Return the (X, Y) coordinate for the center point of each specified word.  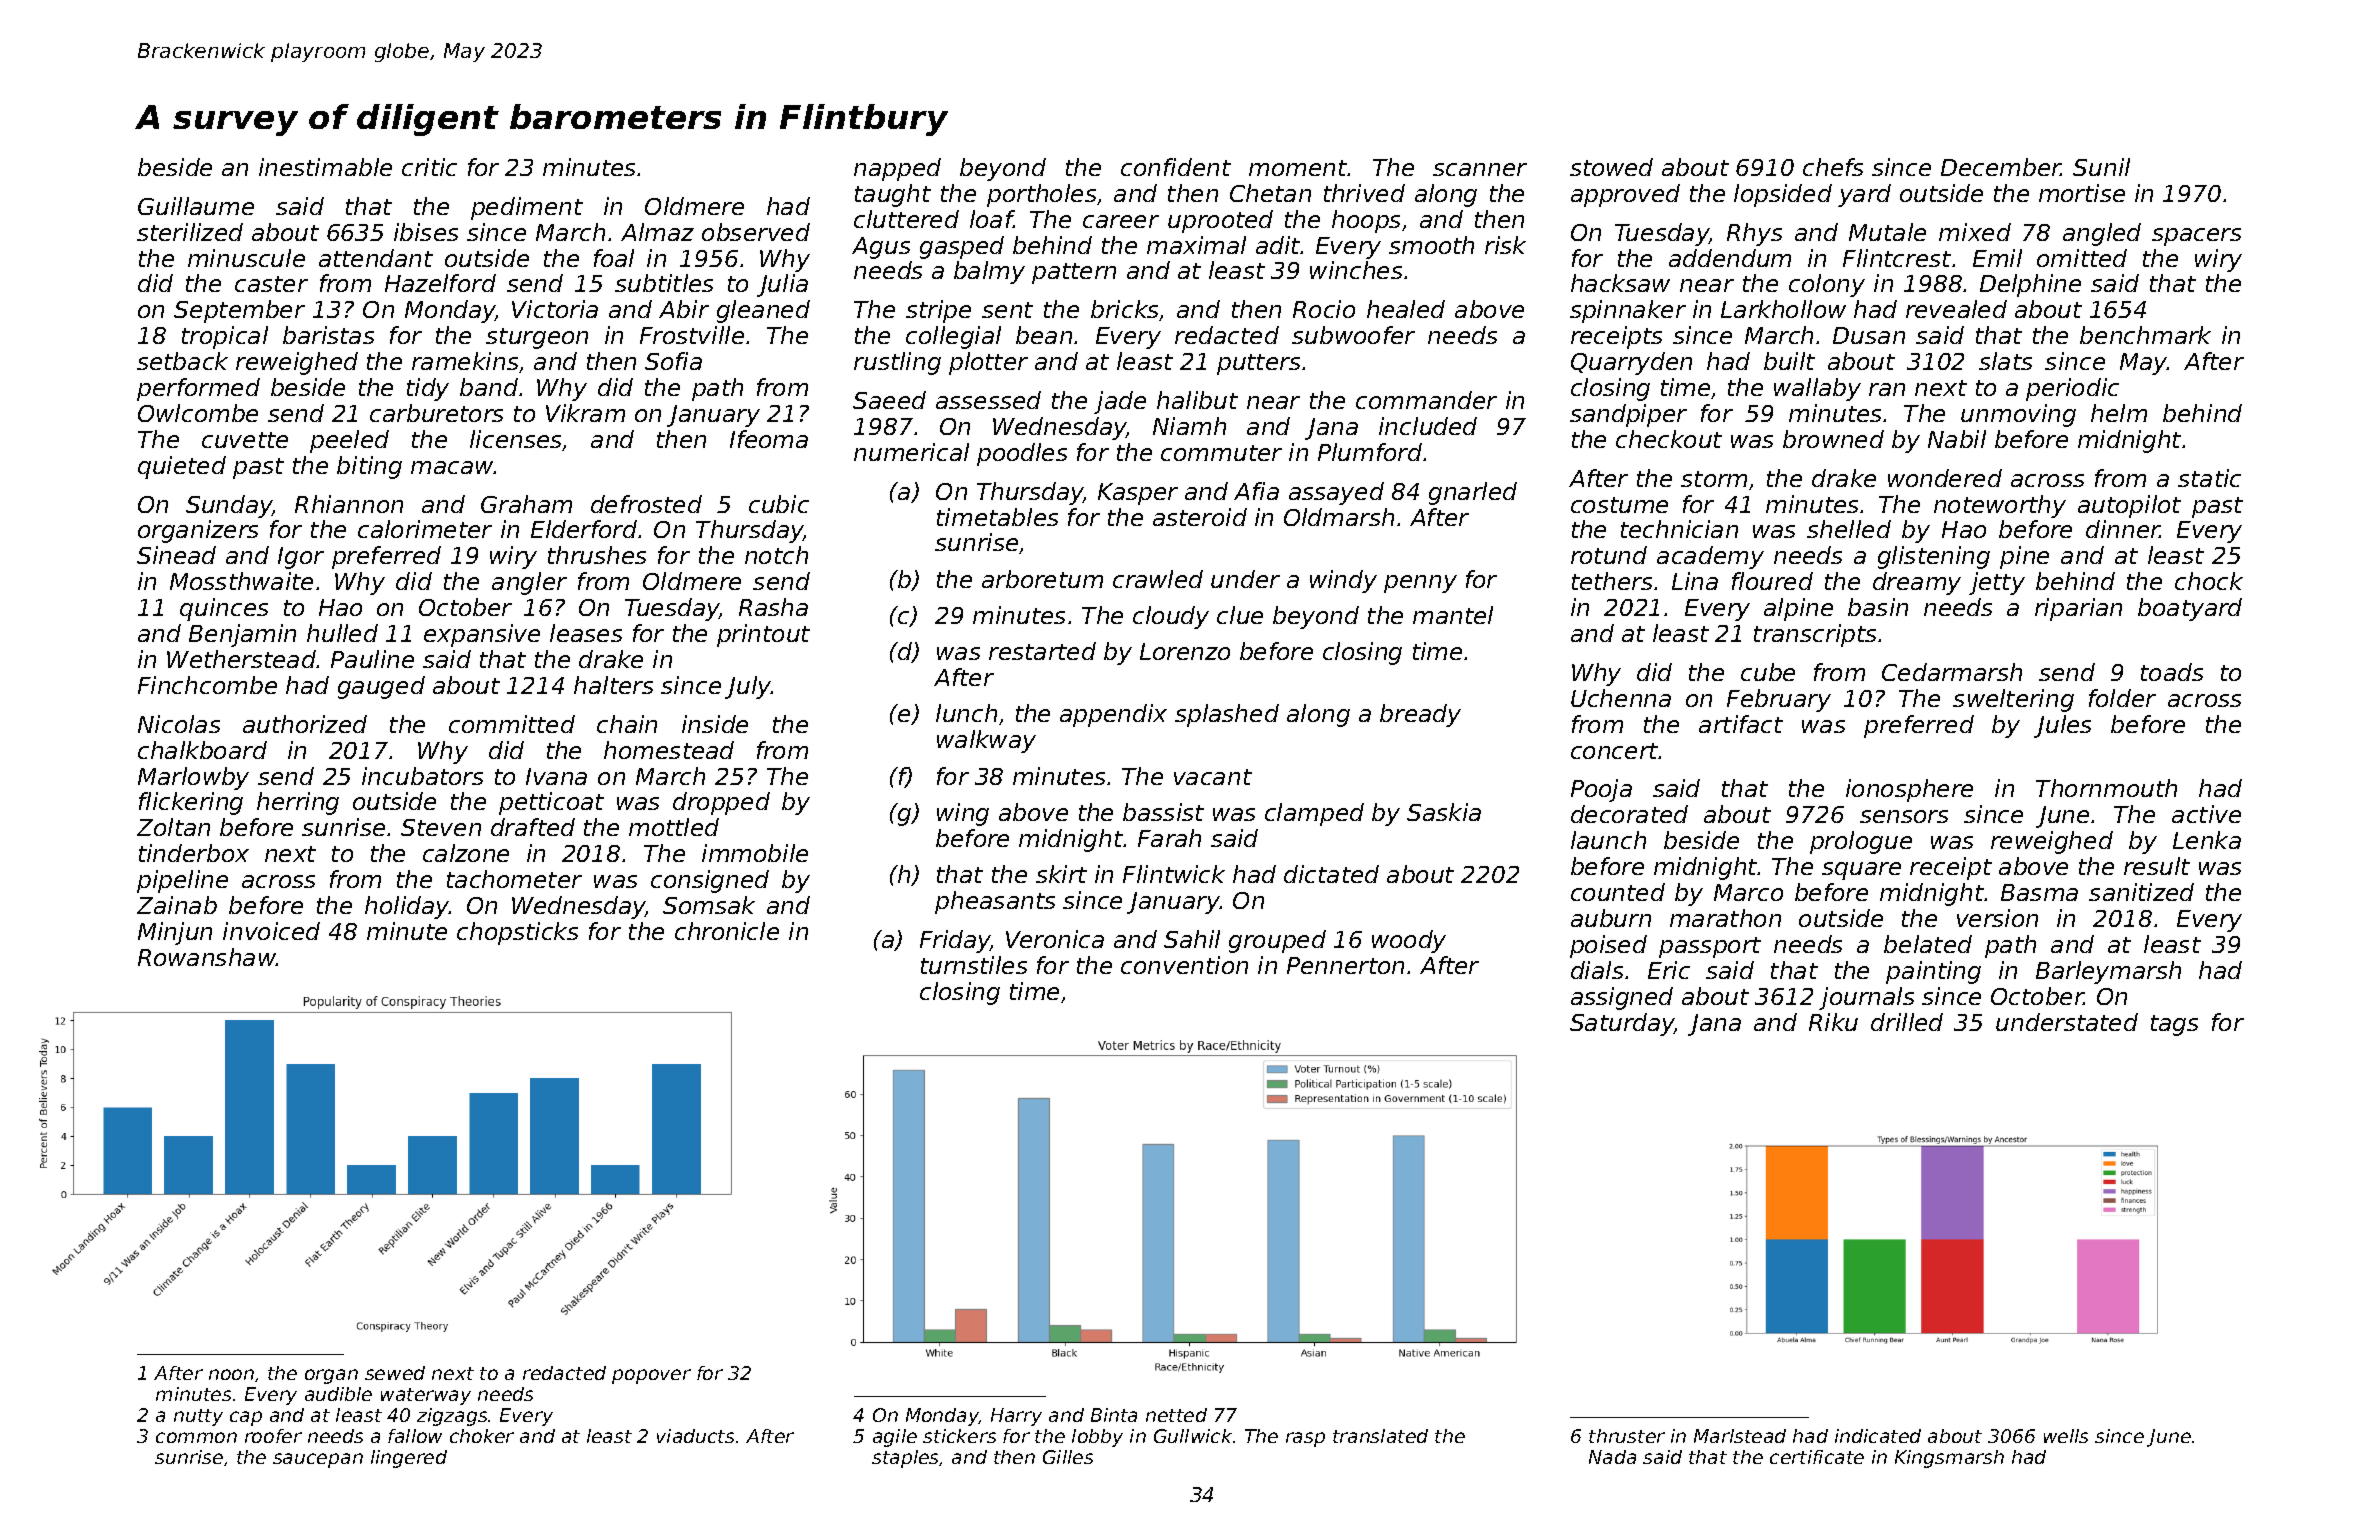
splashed (1227, 715)
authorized (305, 724)
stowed (1611, 167)
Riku (1833, 1022)
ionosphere (1909, 790)
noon (231, 1374)
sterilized (190, 232)
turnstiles (974, 965)
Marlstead (1740, 1436)
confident (1176, 167)
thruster (1627, 1436)
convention (1184, 965)
